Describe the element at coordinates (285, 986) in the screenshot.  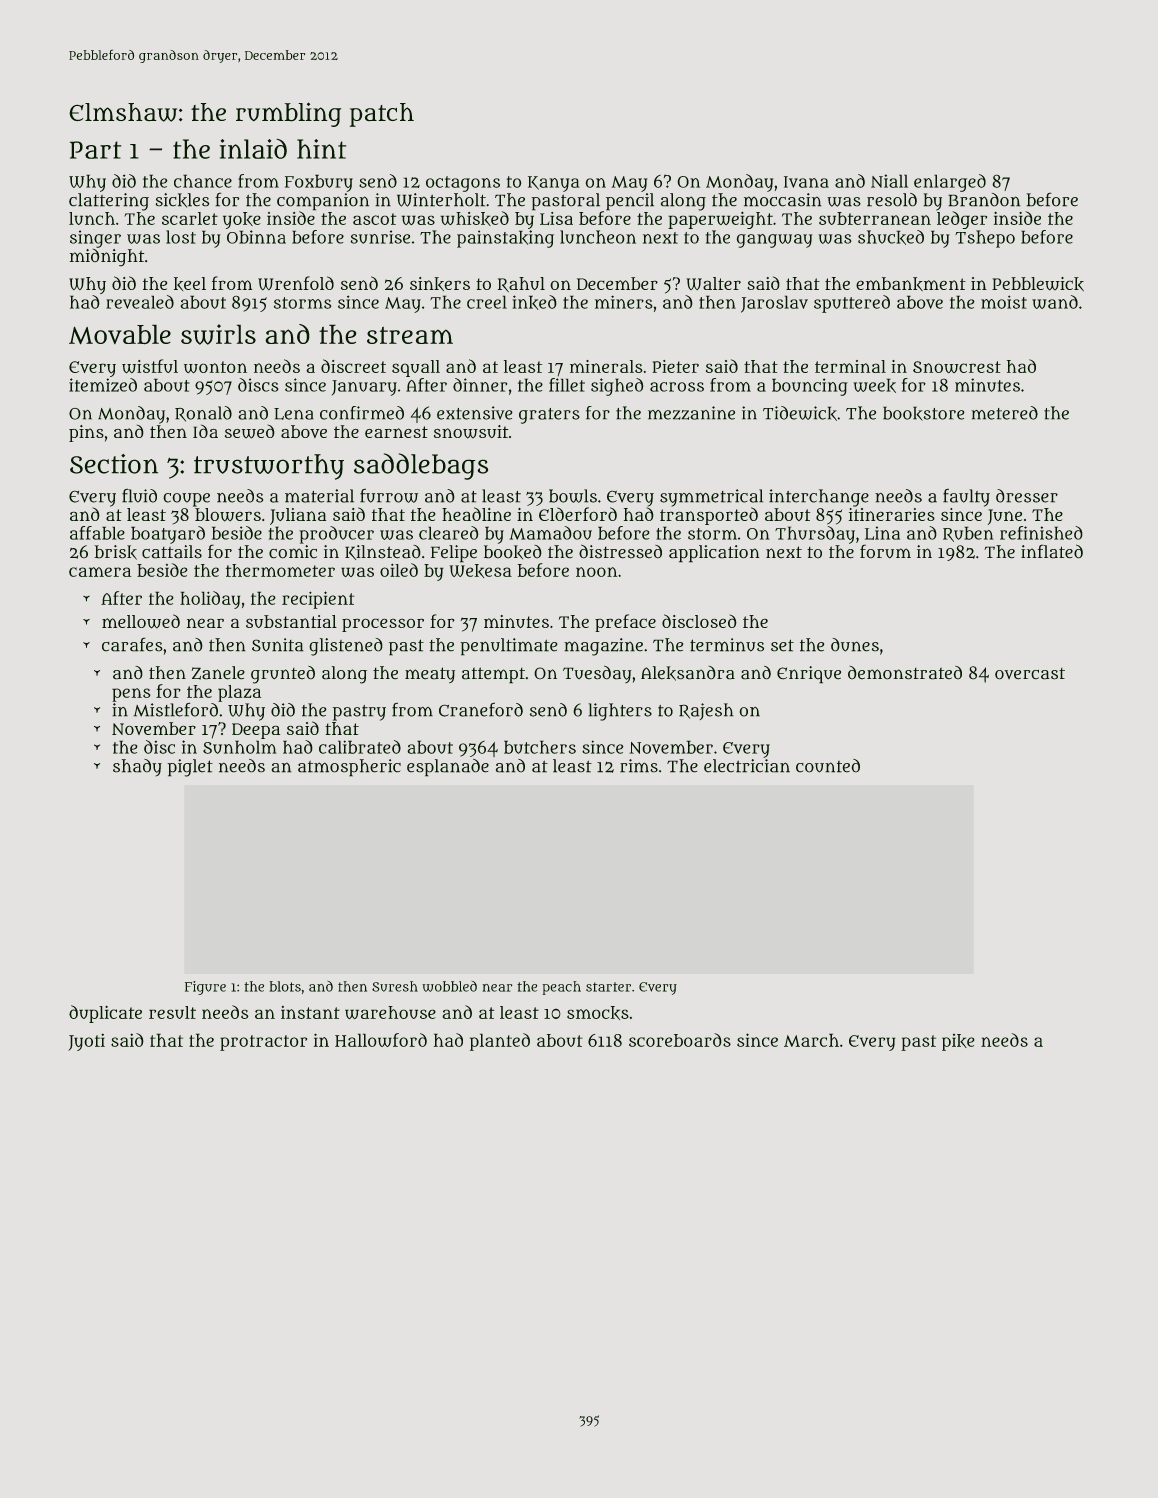
I see `blots` at that location.
